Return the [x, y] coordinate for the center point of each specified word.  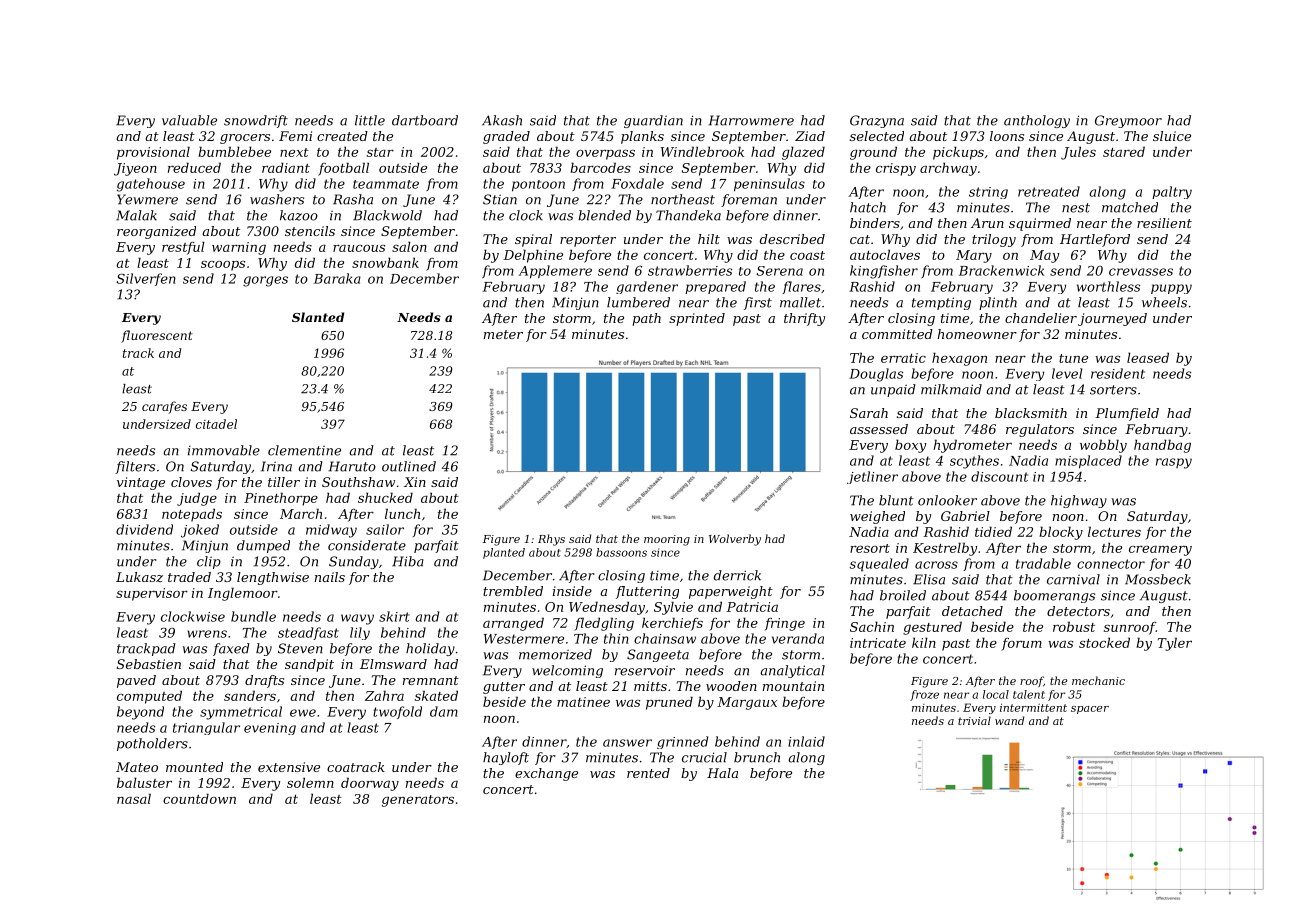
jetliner [872, 477]
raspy [1174, 463]
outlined [409, 466]
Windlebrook [702, 151]
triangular [206, 728]
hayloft [506, 758]
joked [200, 531]
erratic [903, 358]
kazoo [299, 215]
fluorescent [157, 336]
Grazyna [877, 121]
